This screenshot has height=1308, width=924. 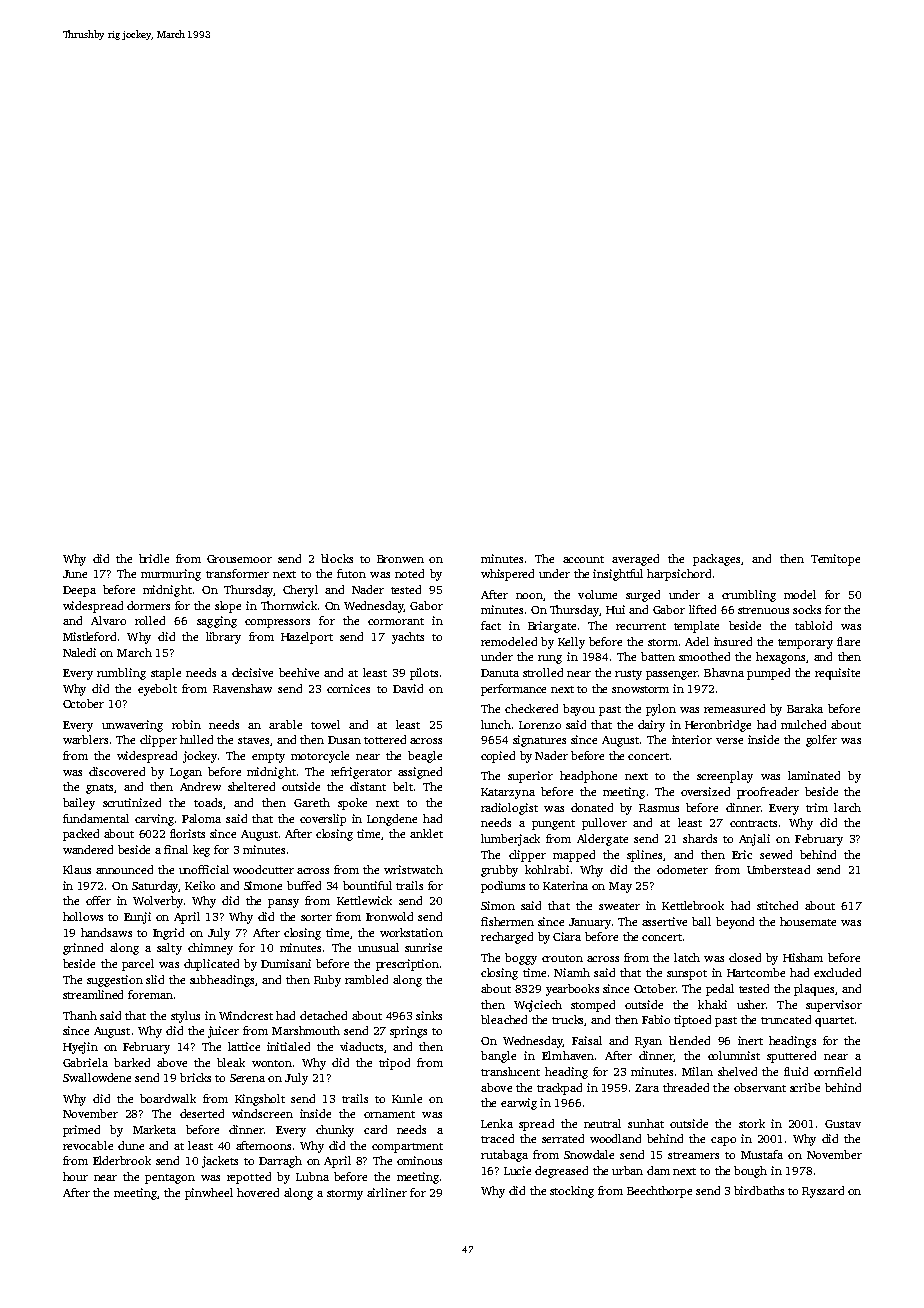 What do you see at coordinates (729, 741) in the screenshot?
I see `verse` at bounding box center [729, 741].
